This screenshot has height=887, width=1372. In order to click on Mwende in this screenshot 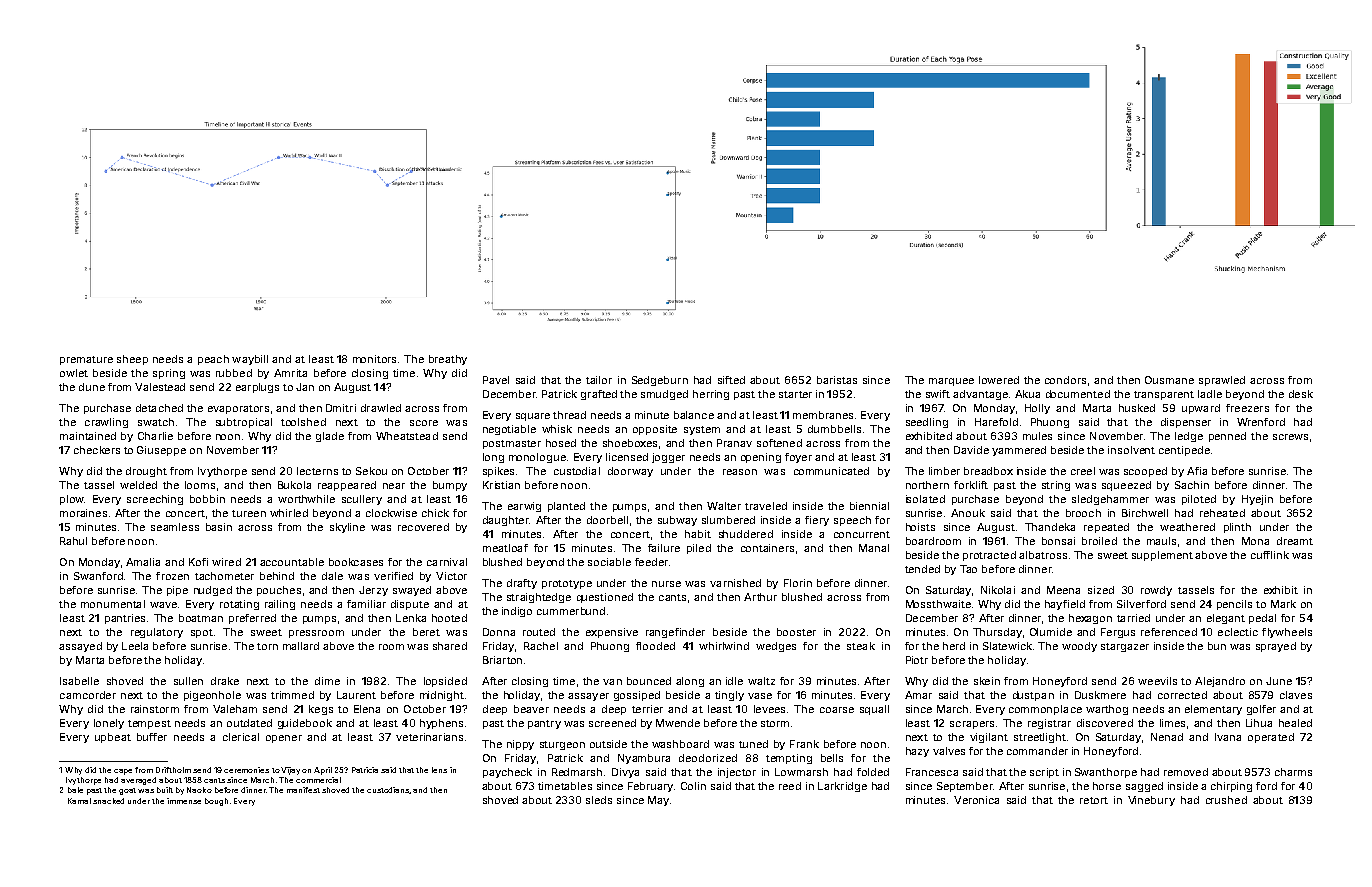, I will do `click(678, 723)`.
